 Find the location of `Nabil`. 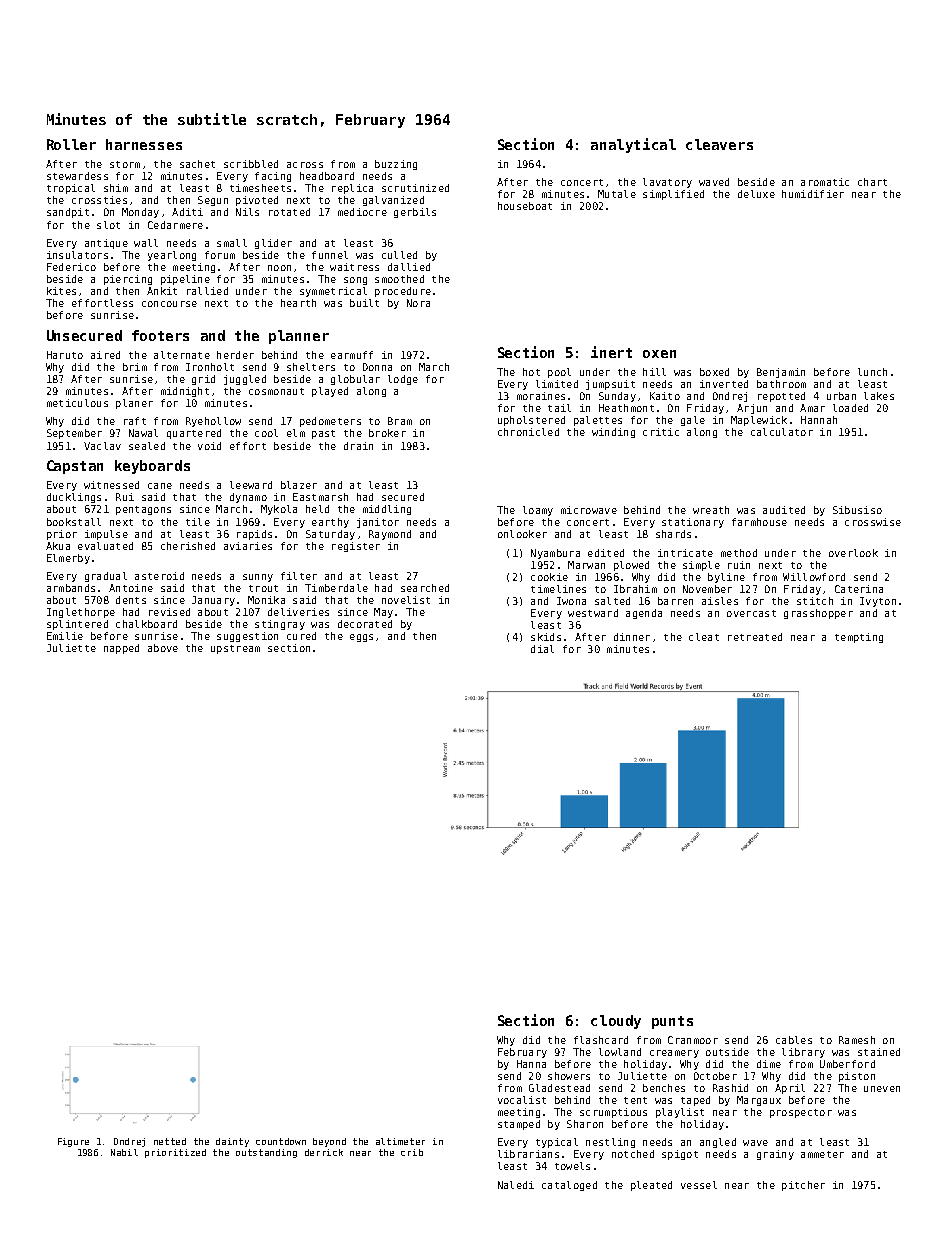

Nabil is located at coordinates (124, 1152).
